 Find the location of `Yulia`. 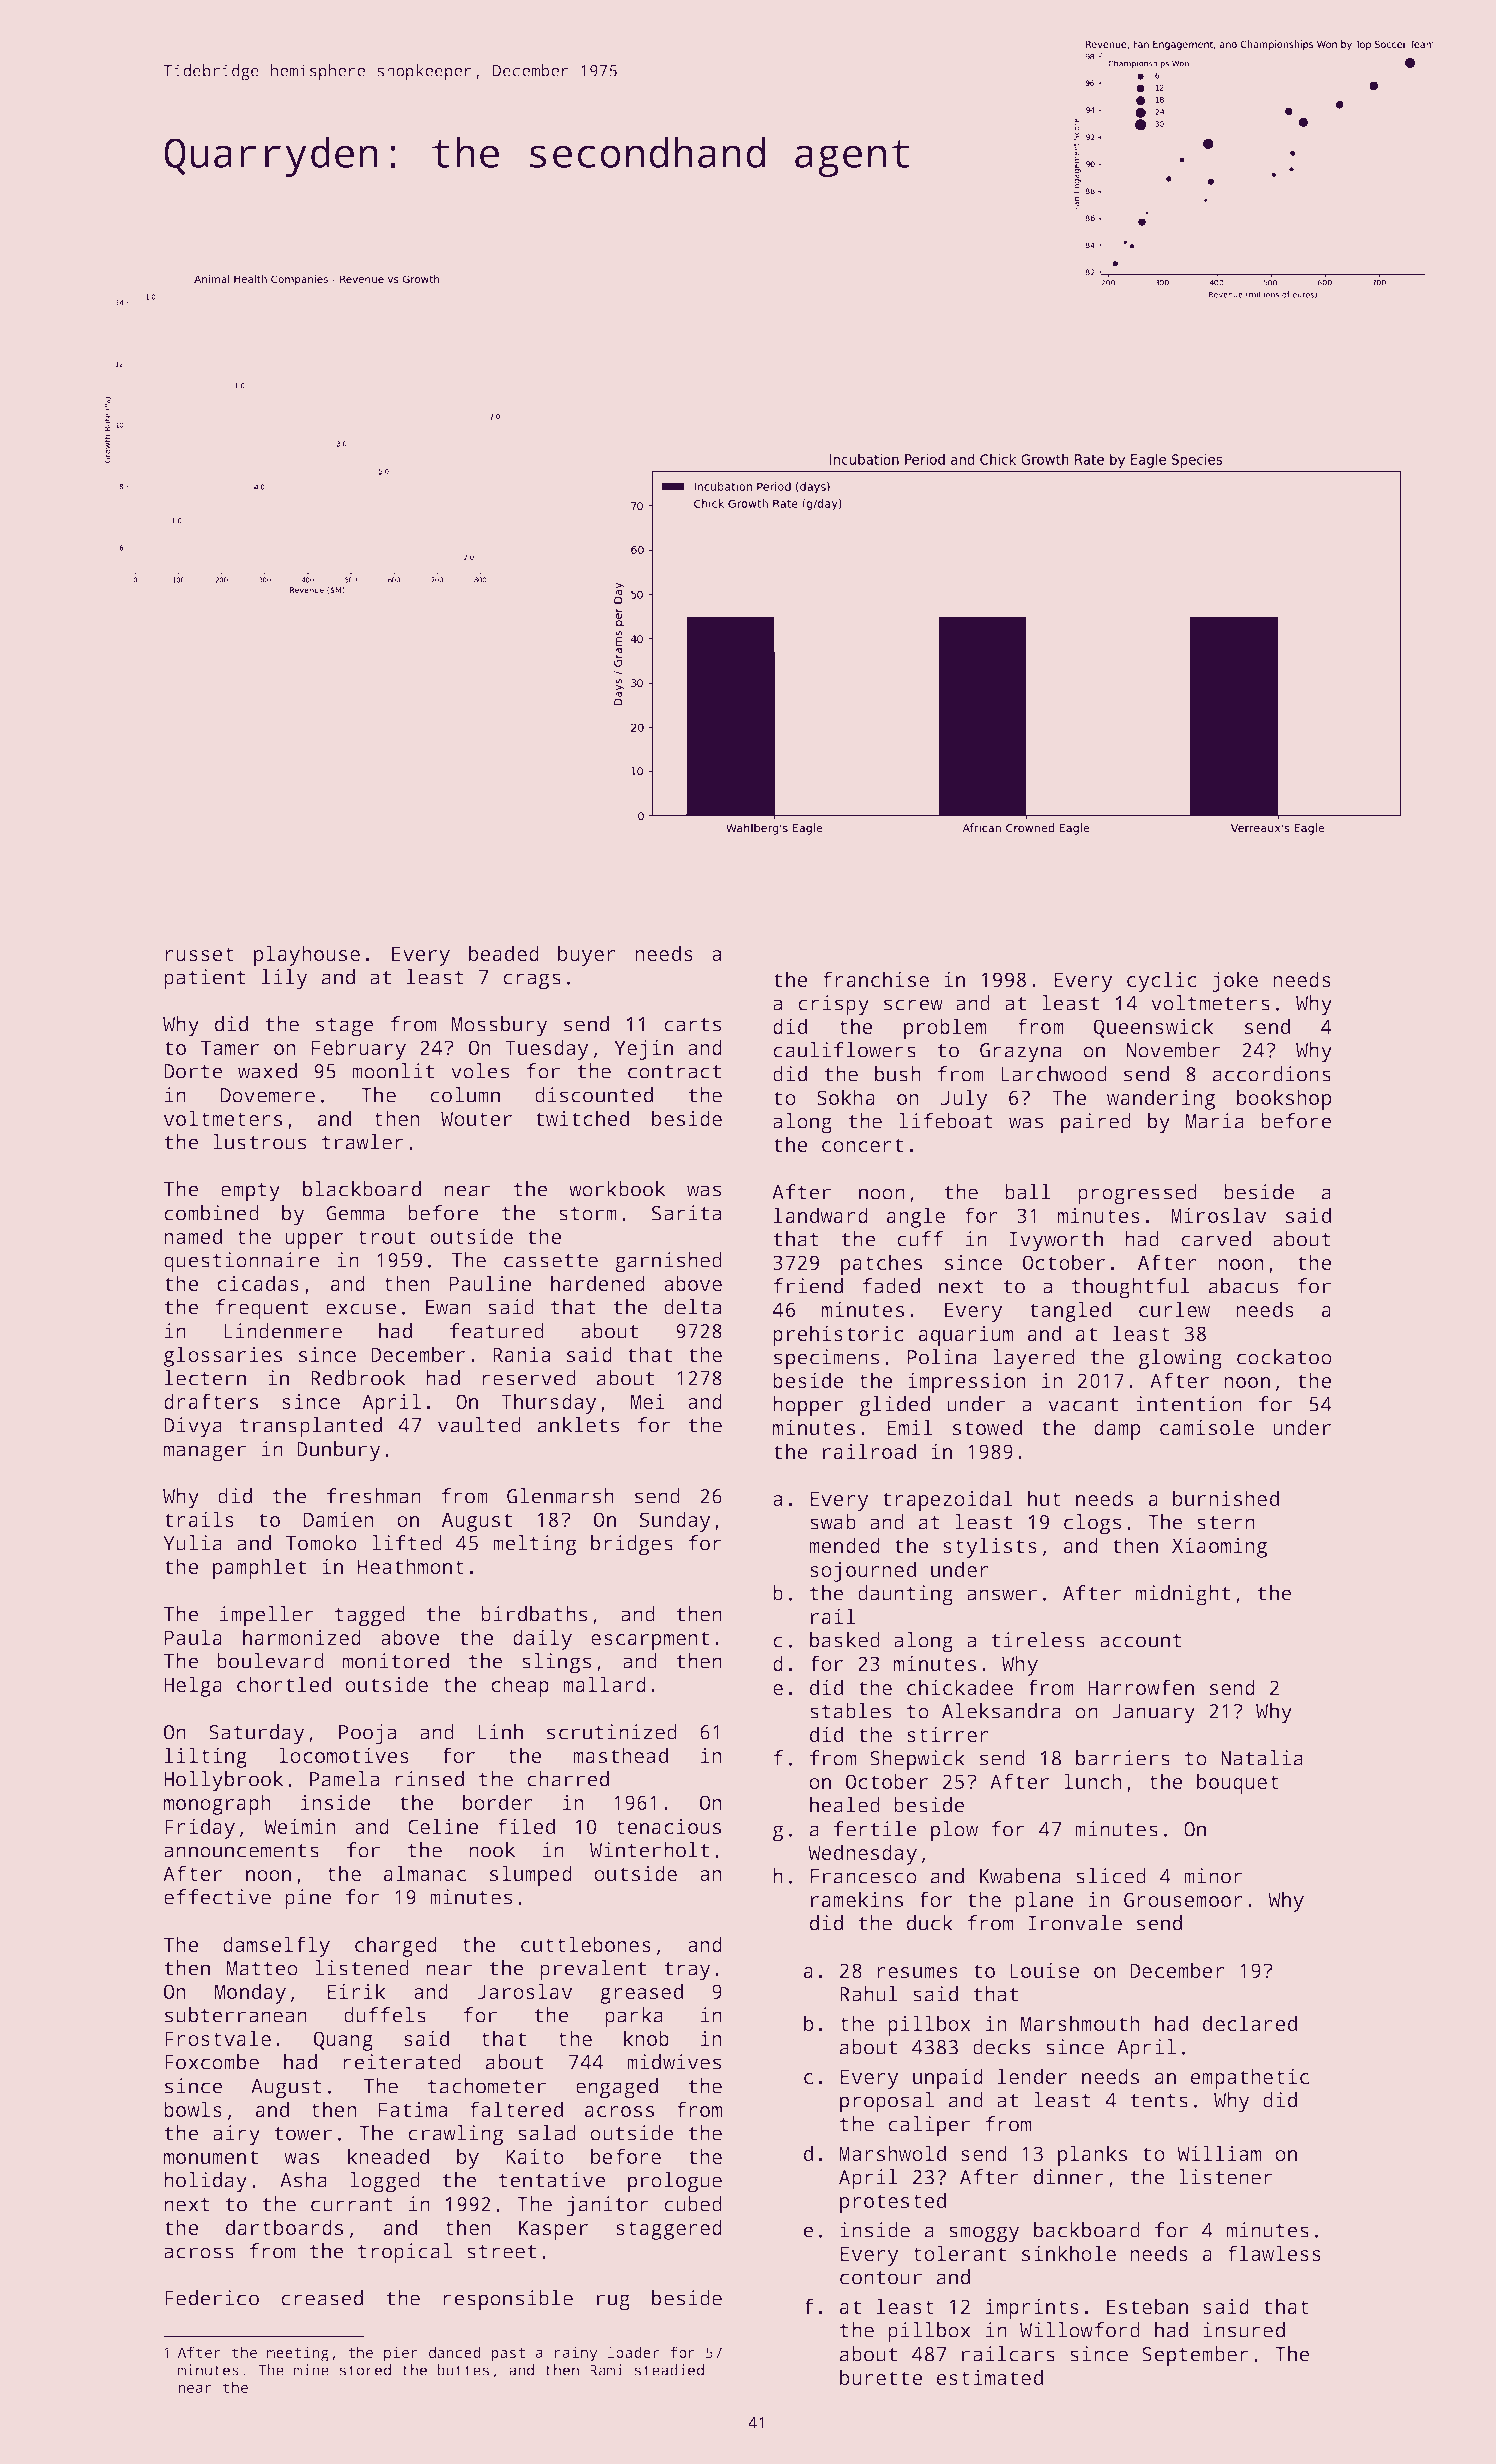

Yulia is located at coordinates (192, 1543).
